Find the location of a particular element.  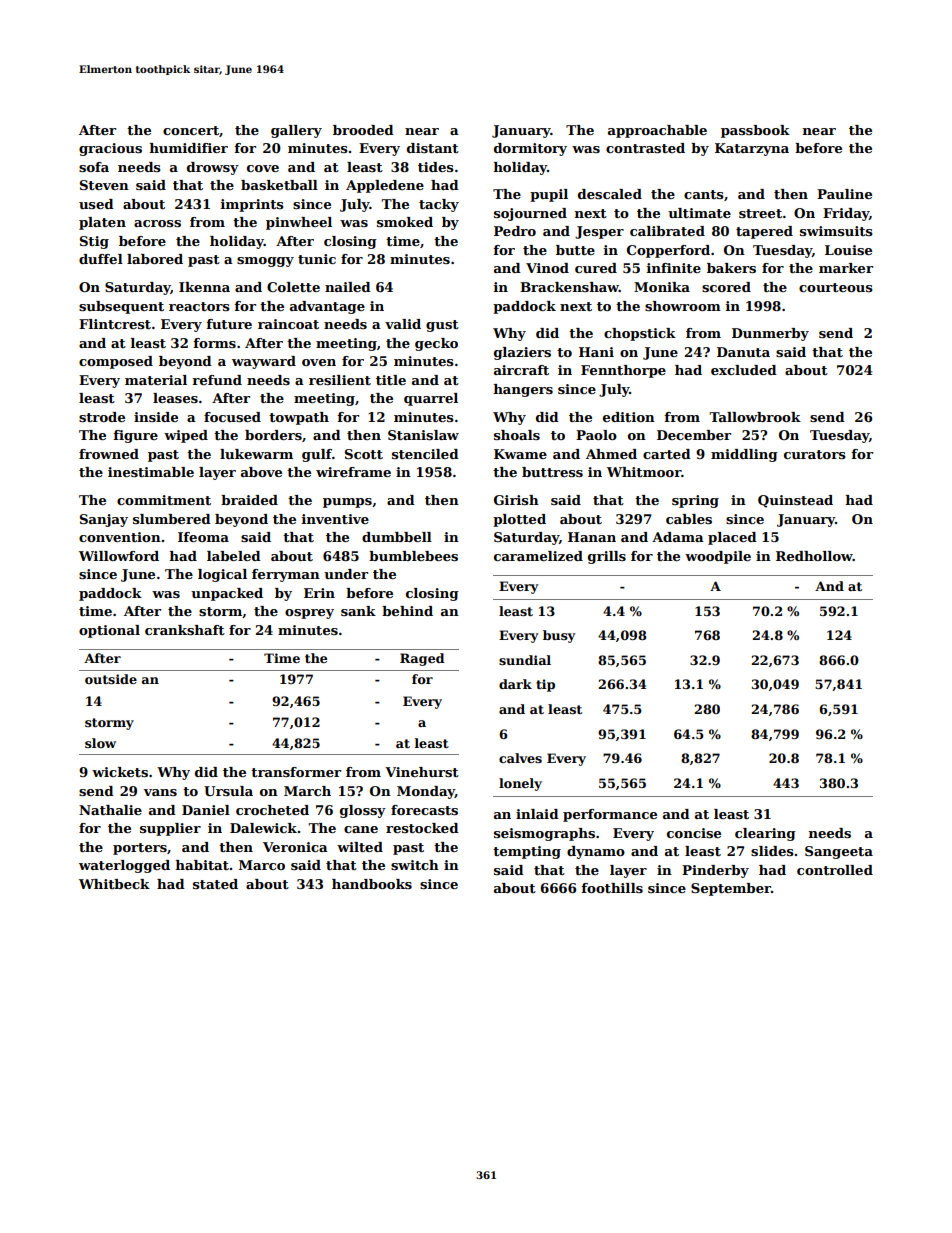

wilted is located at coordinates (360, 847).
